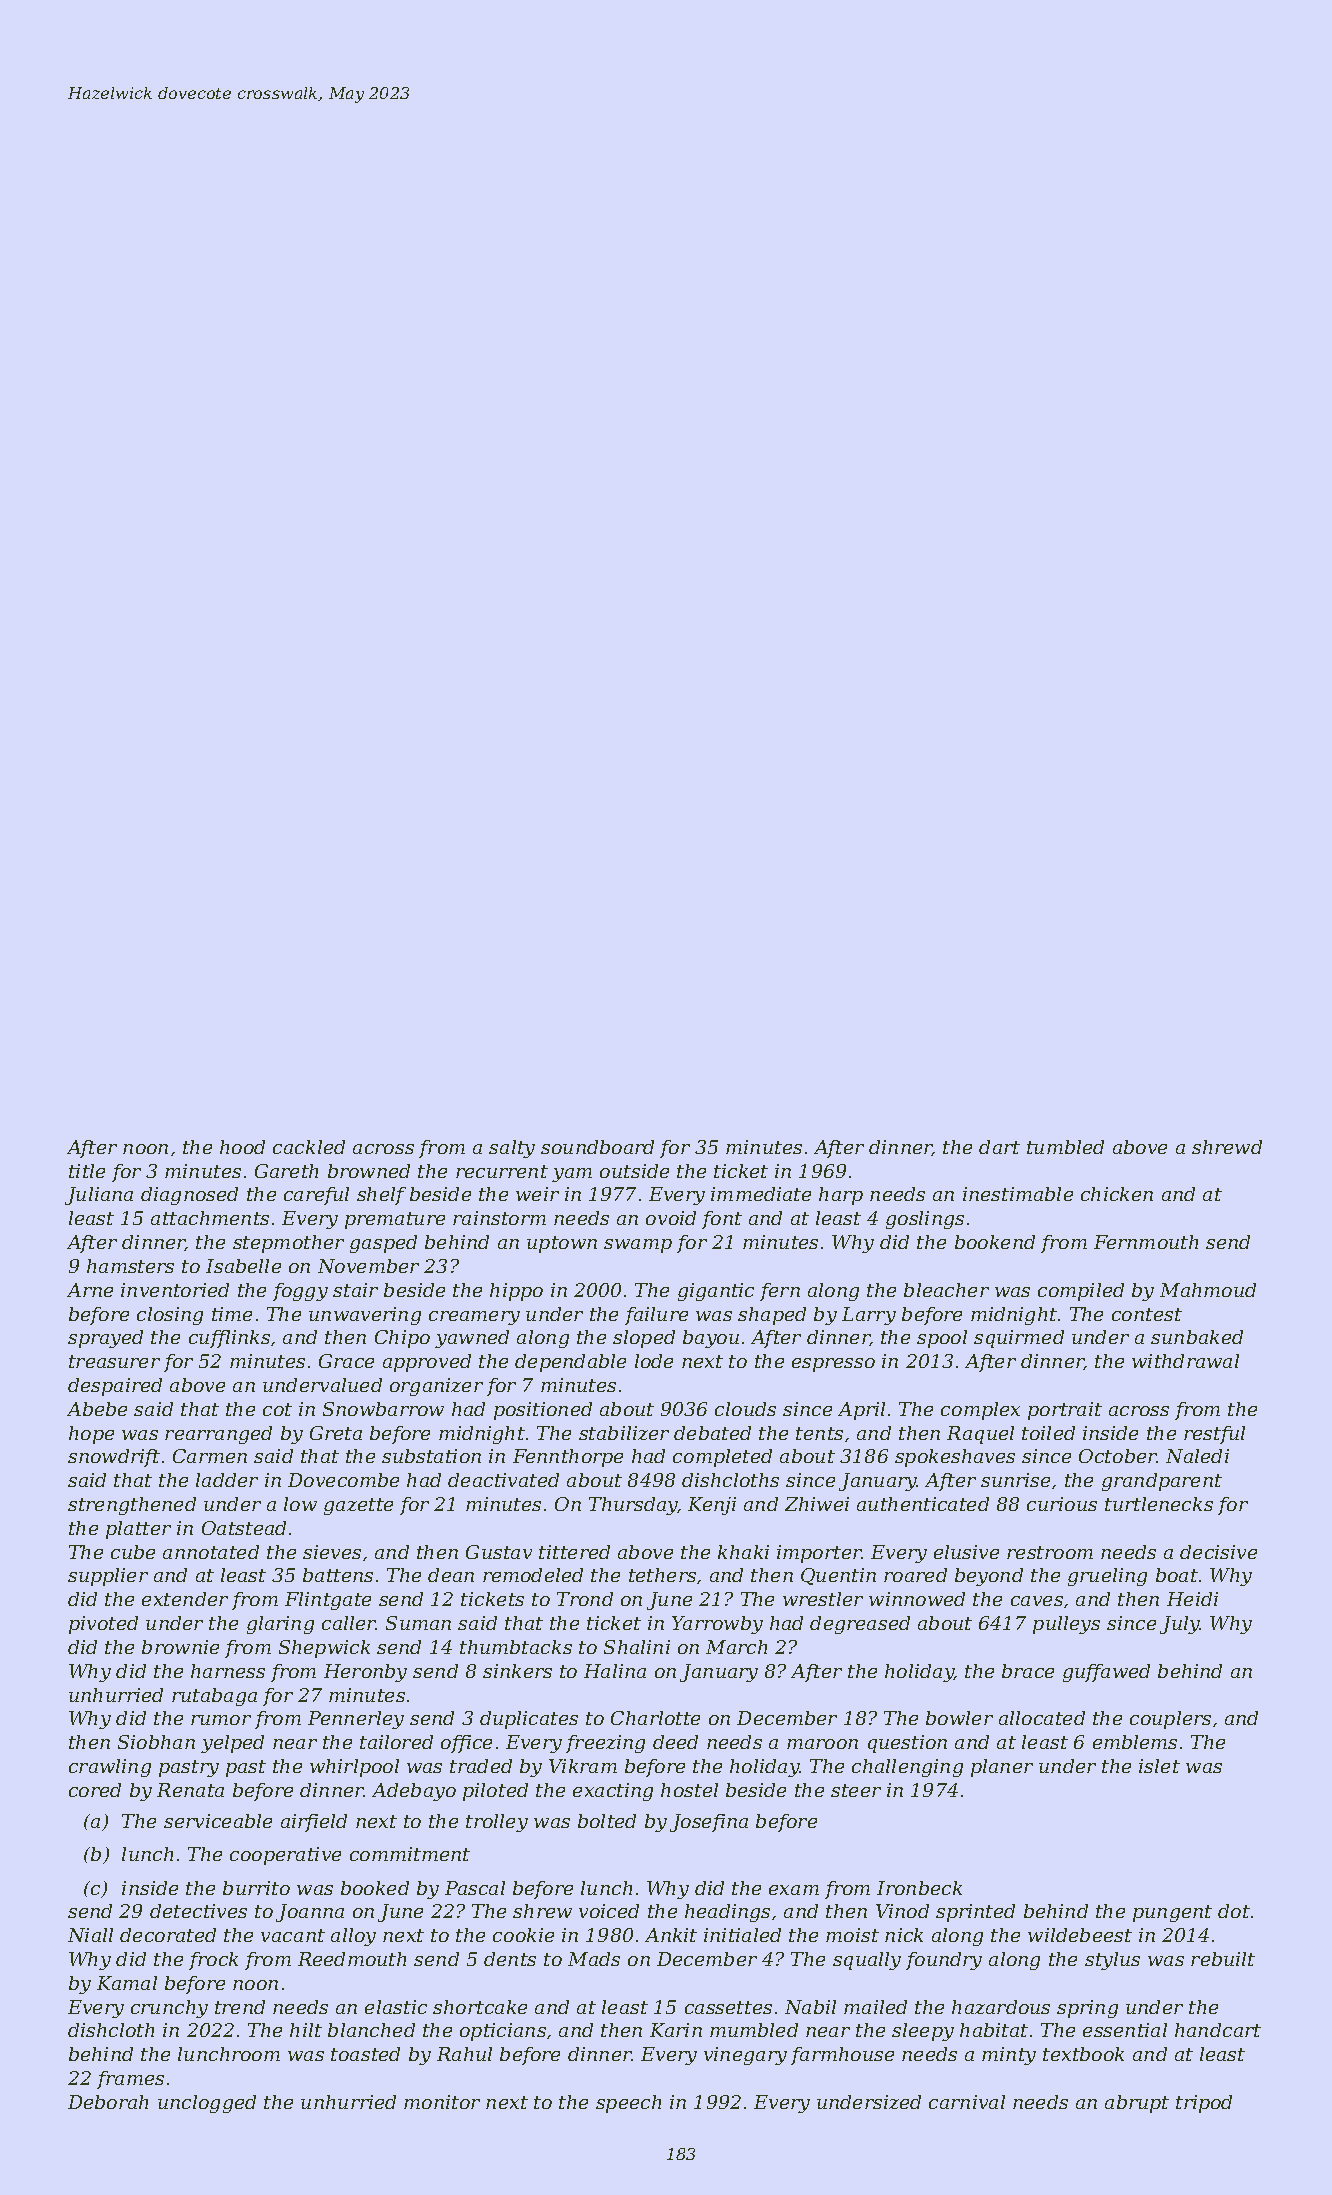  Describe the element at coordinates (856, 1790) in the page. I see `steer` at that location.
